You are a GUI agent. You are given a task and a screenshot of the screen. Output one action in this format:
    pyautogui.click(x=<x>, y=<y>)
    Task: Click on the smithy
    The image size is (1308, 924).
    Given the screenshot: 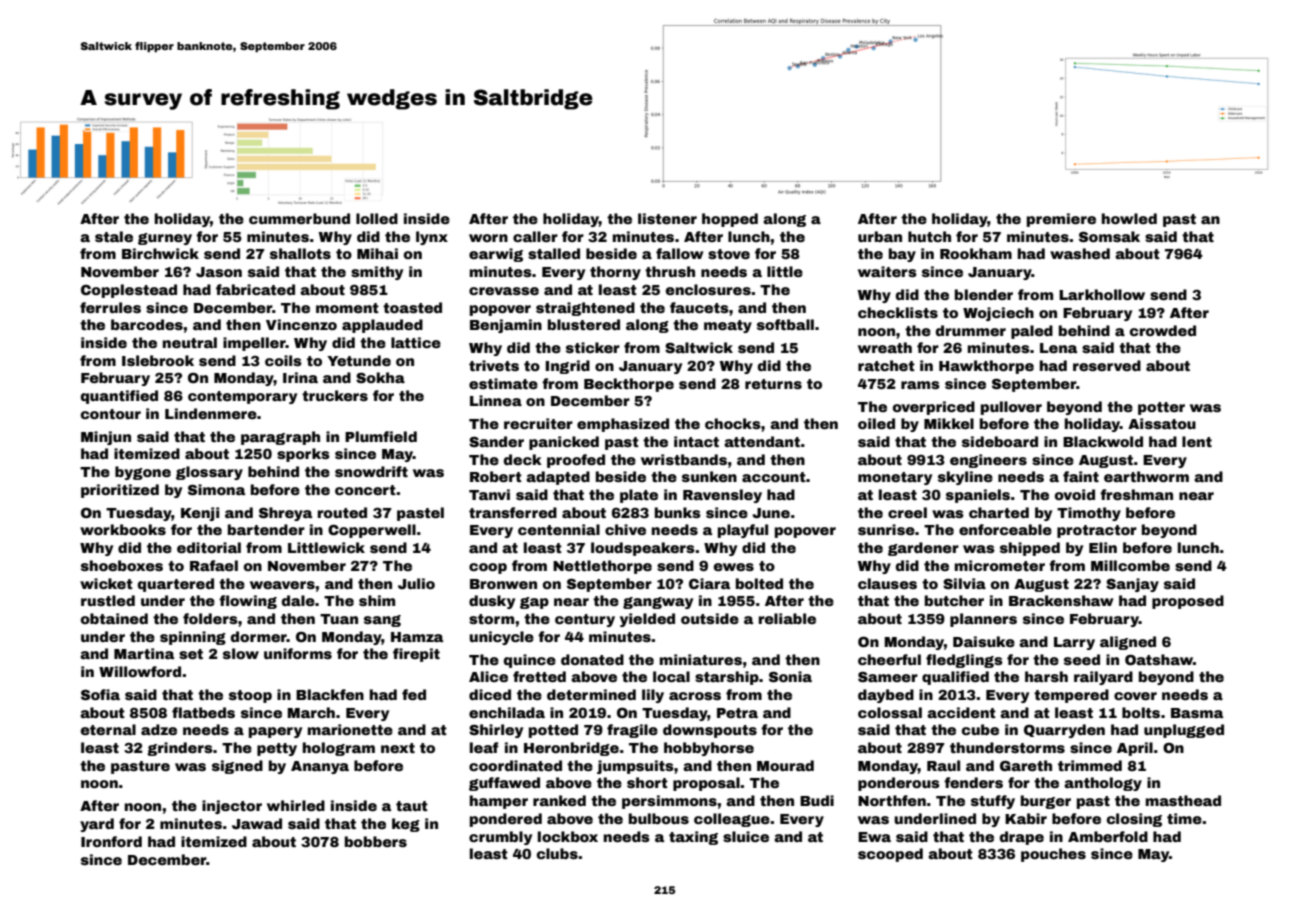 What is the action you would take?
    pyautogui.click(x=377, y=273)
